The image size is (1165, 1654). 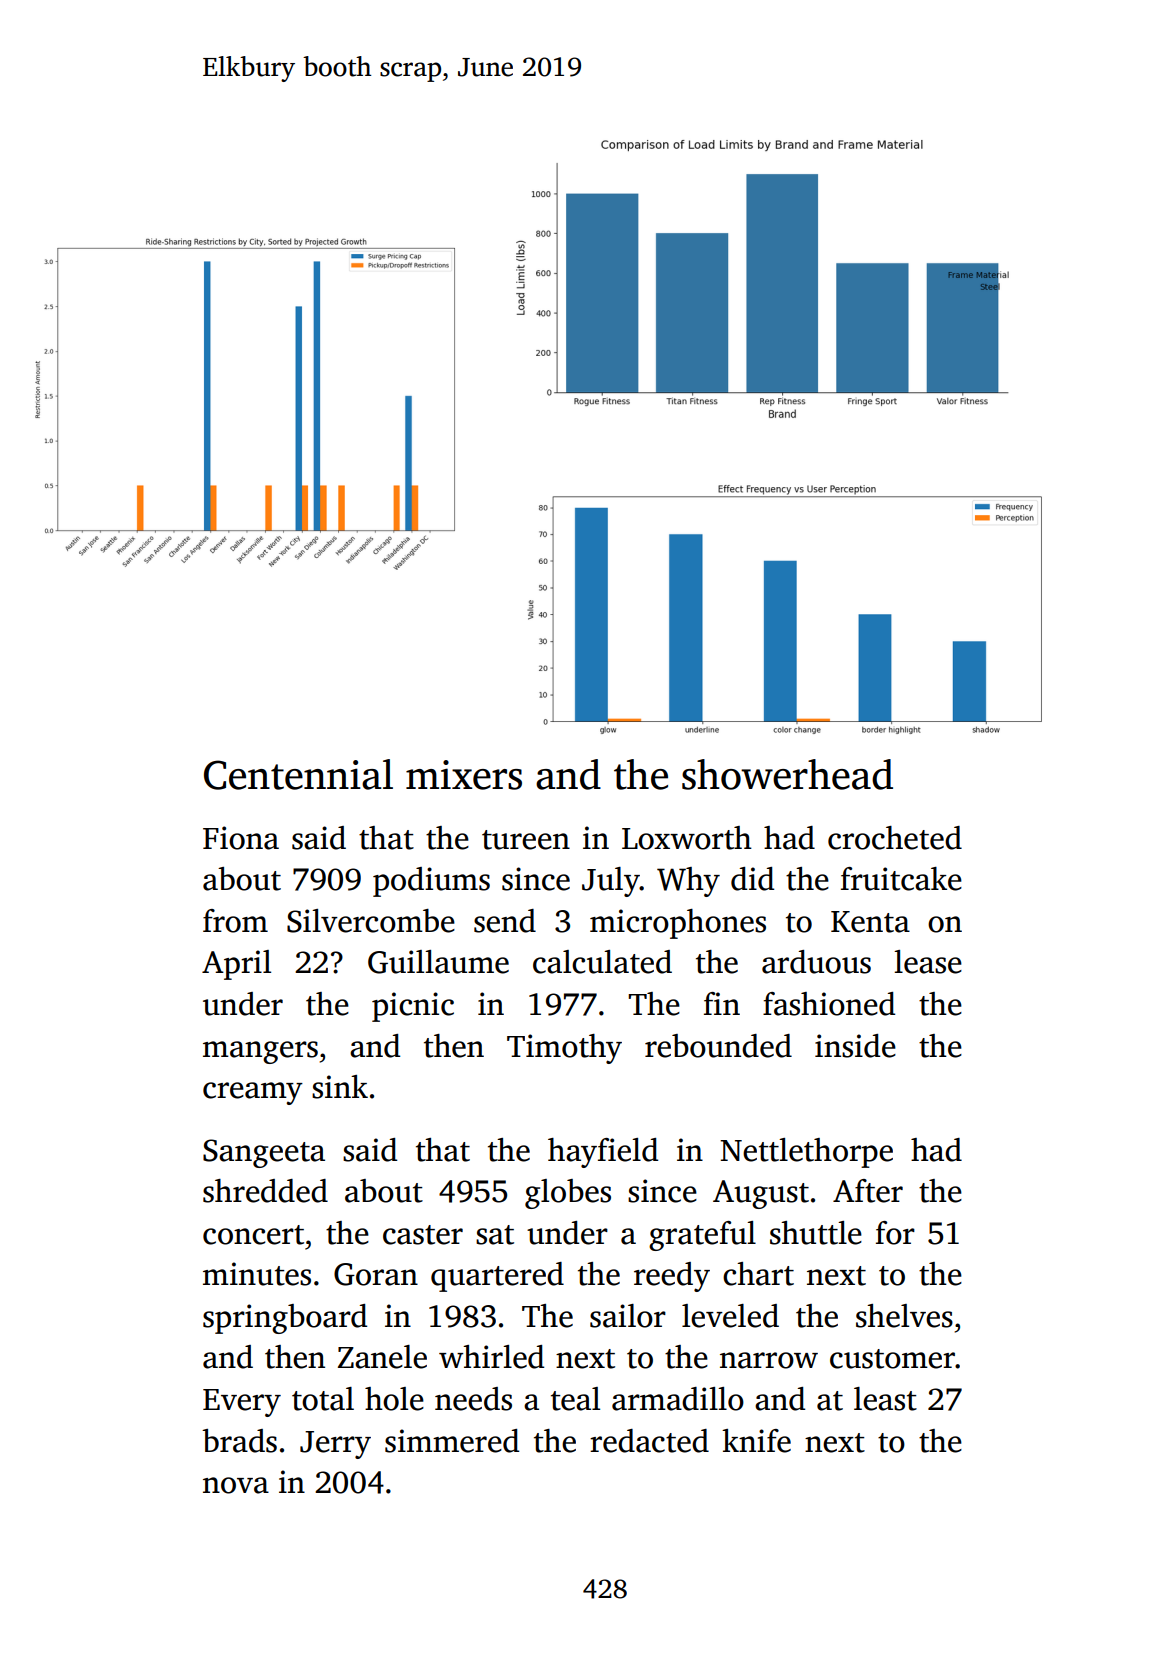 I want to click on Timothy, so click(x=564, y=1049).
